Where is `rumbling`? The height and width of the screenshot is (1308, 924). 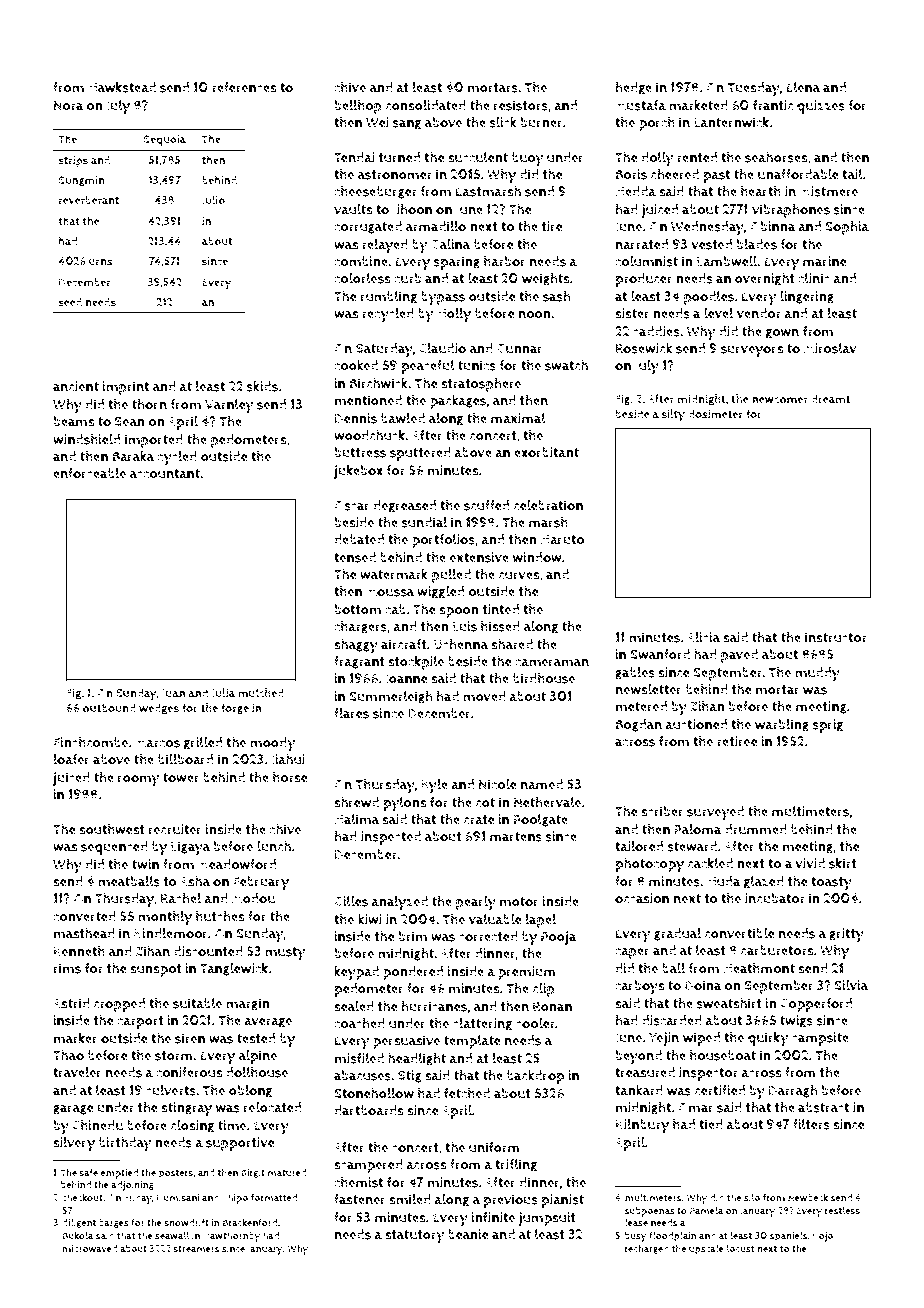
rumbling is located at coordinates (388, 297).
